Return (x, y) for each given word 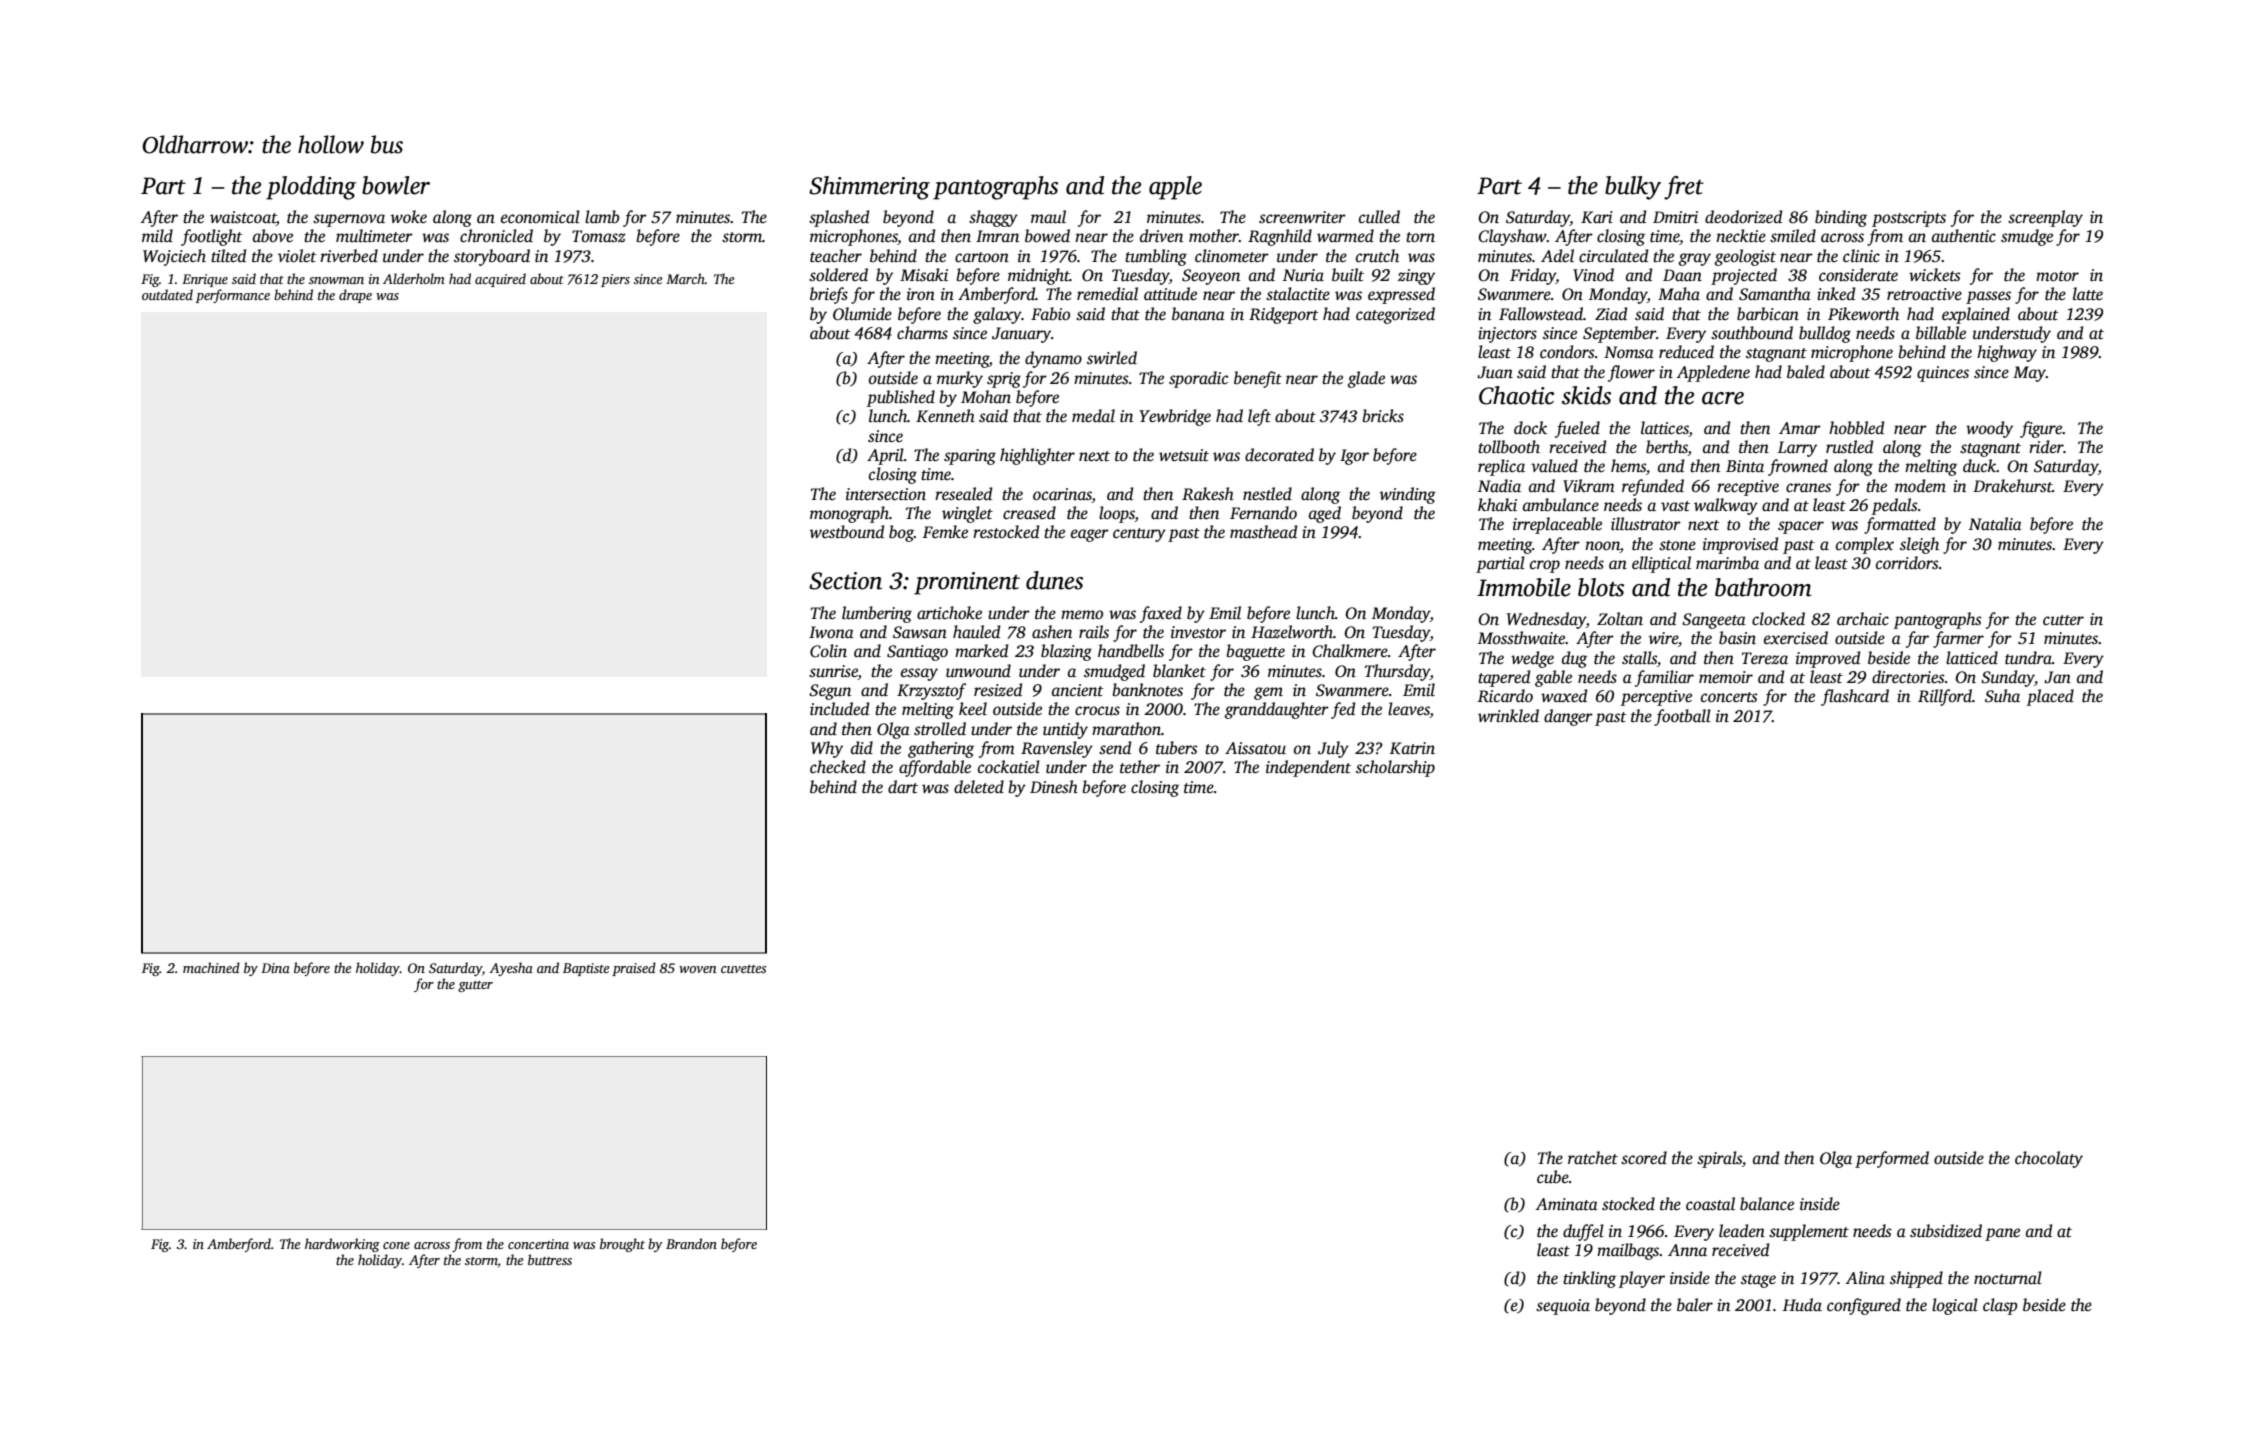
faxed (1161, 614)
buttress (550, 1259)
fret (1684, 188)
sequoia (1563, 1307)
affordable (935, 768)
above (273, 235)
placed (2050, 697)
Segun (830, 692)
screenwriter (1302, 217)
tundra (2028, 658)
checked (838, 767)
